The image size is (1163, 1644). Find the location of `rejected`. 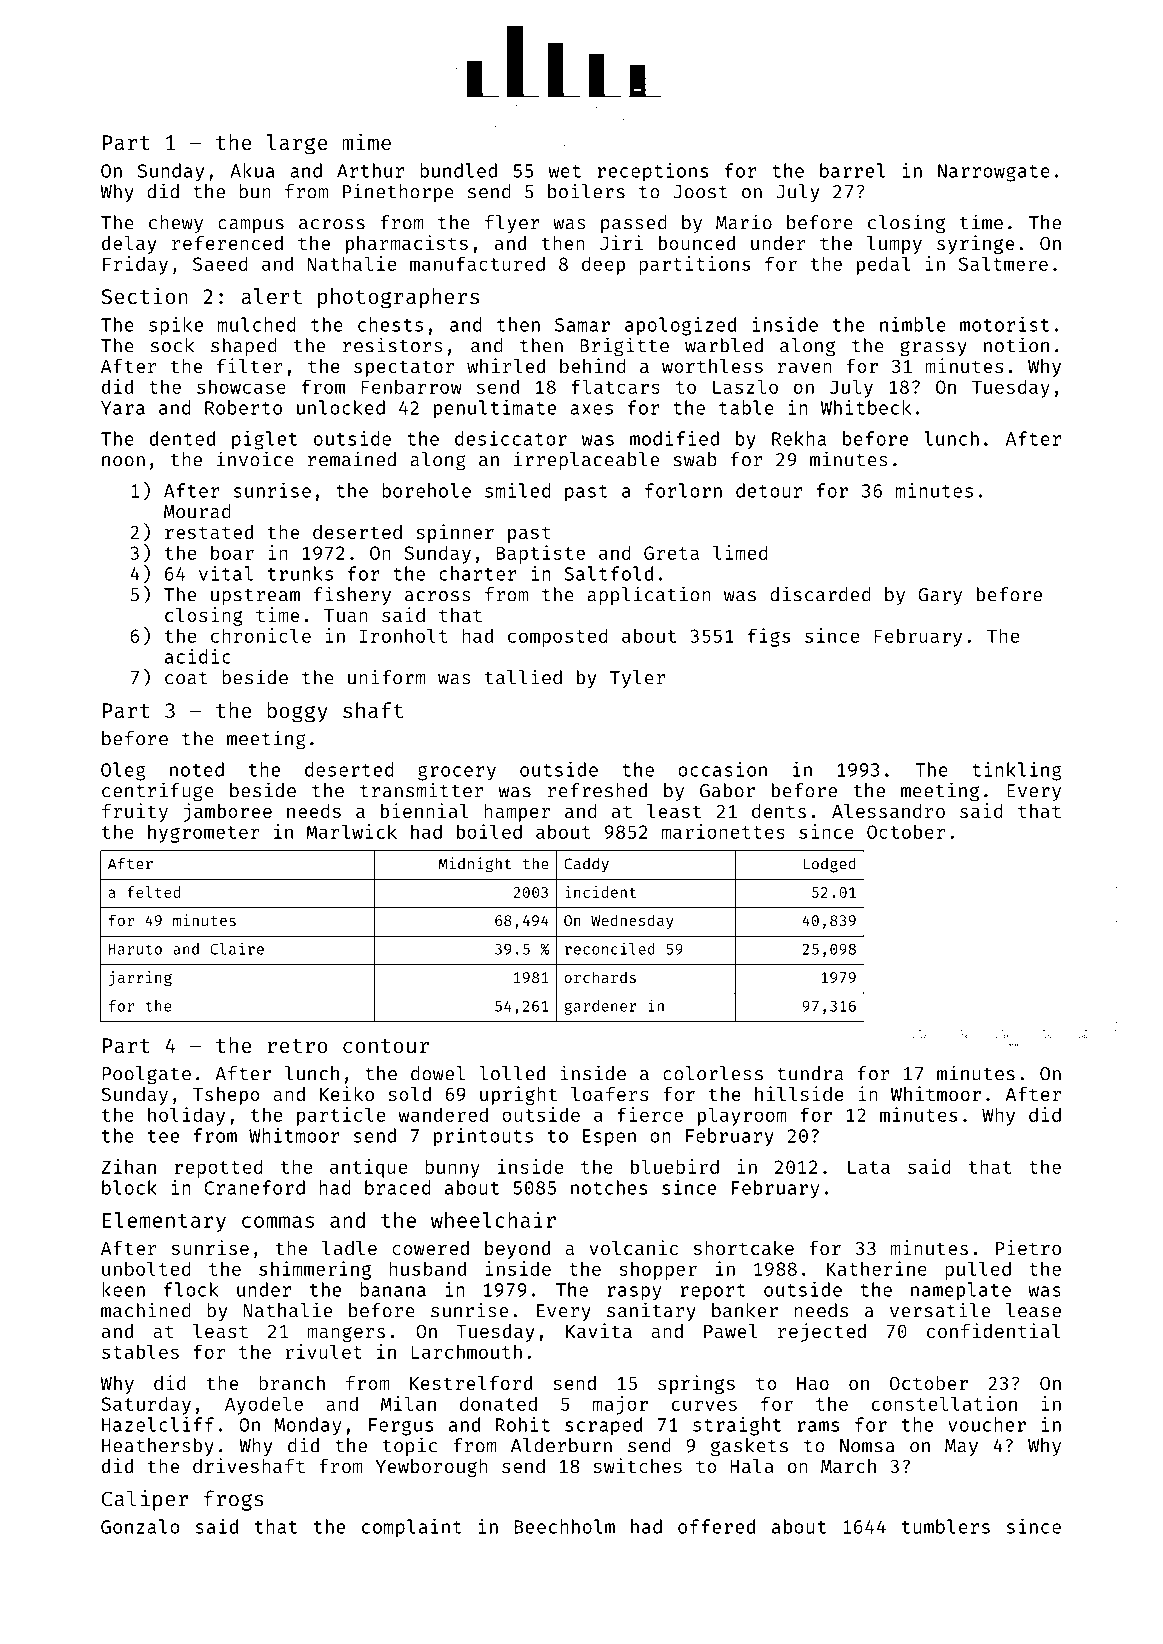

rejected is located at coordinates (822, 1332).
